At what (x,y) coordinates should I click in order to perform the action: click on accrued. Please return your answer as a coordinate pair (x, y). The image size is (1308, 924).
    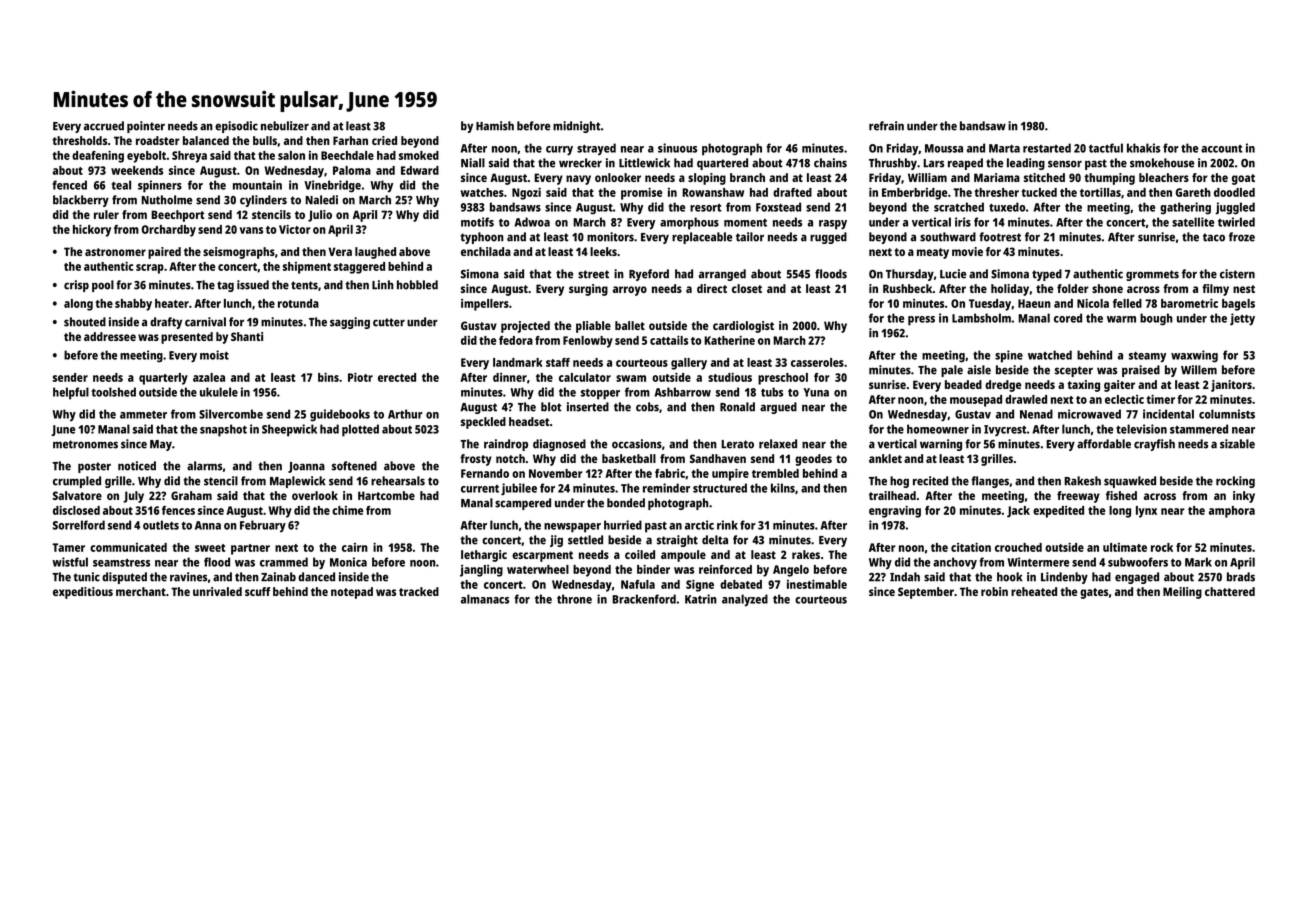
    Looking at the image, I should click on (104, 126).
